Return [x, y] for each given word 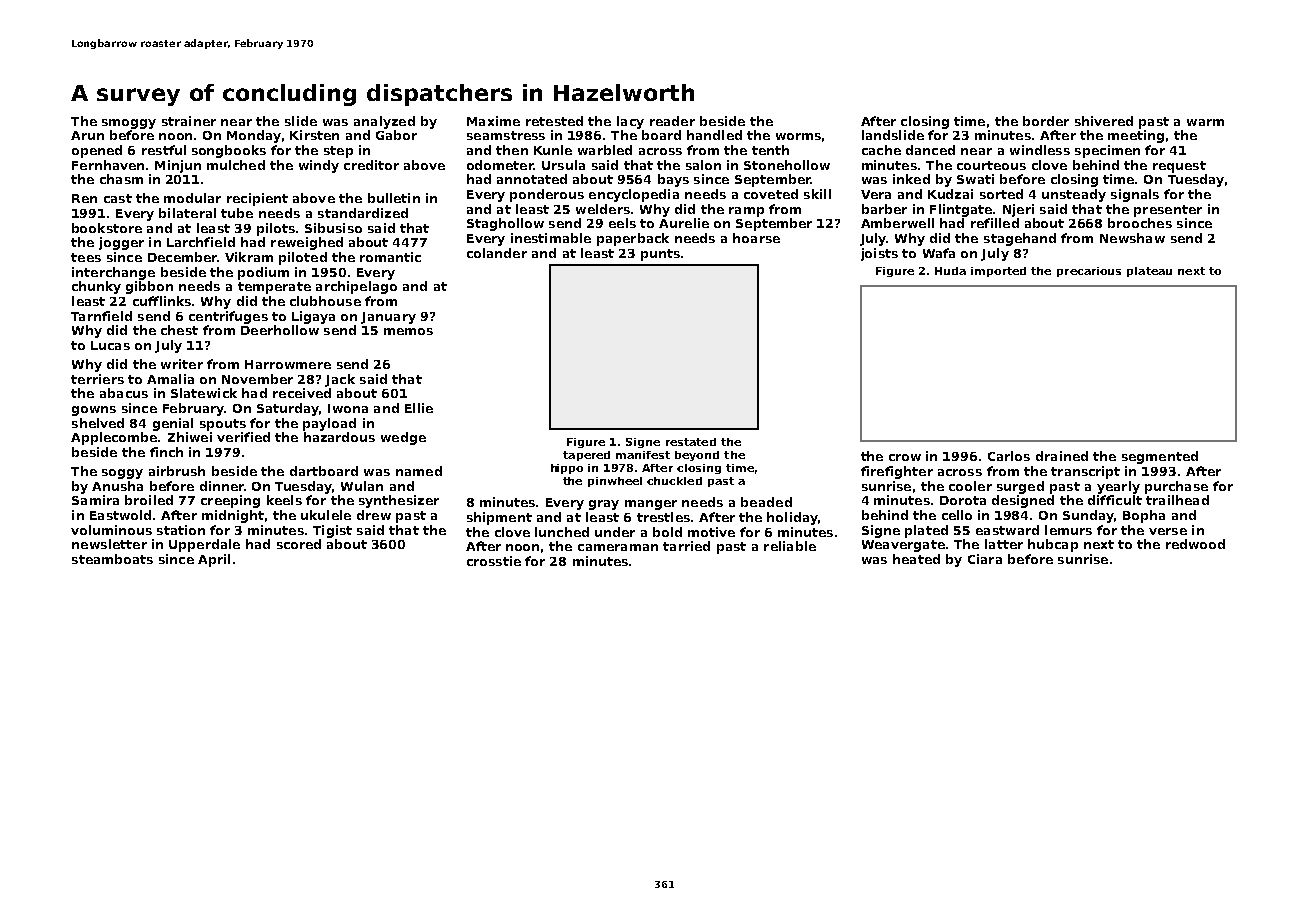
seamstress [506, 135]
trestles [663, 517]
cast [118, 198]
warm [1205, 122]
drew [374, 515]
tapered [586, 456]
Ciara [985, 559]
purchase [1176, 487]
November [257, 379]
